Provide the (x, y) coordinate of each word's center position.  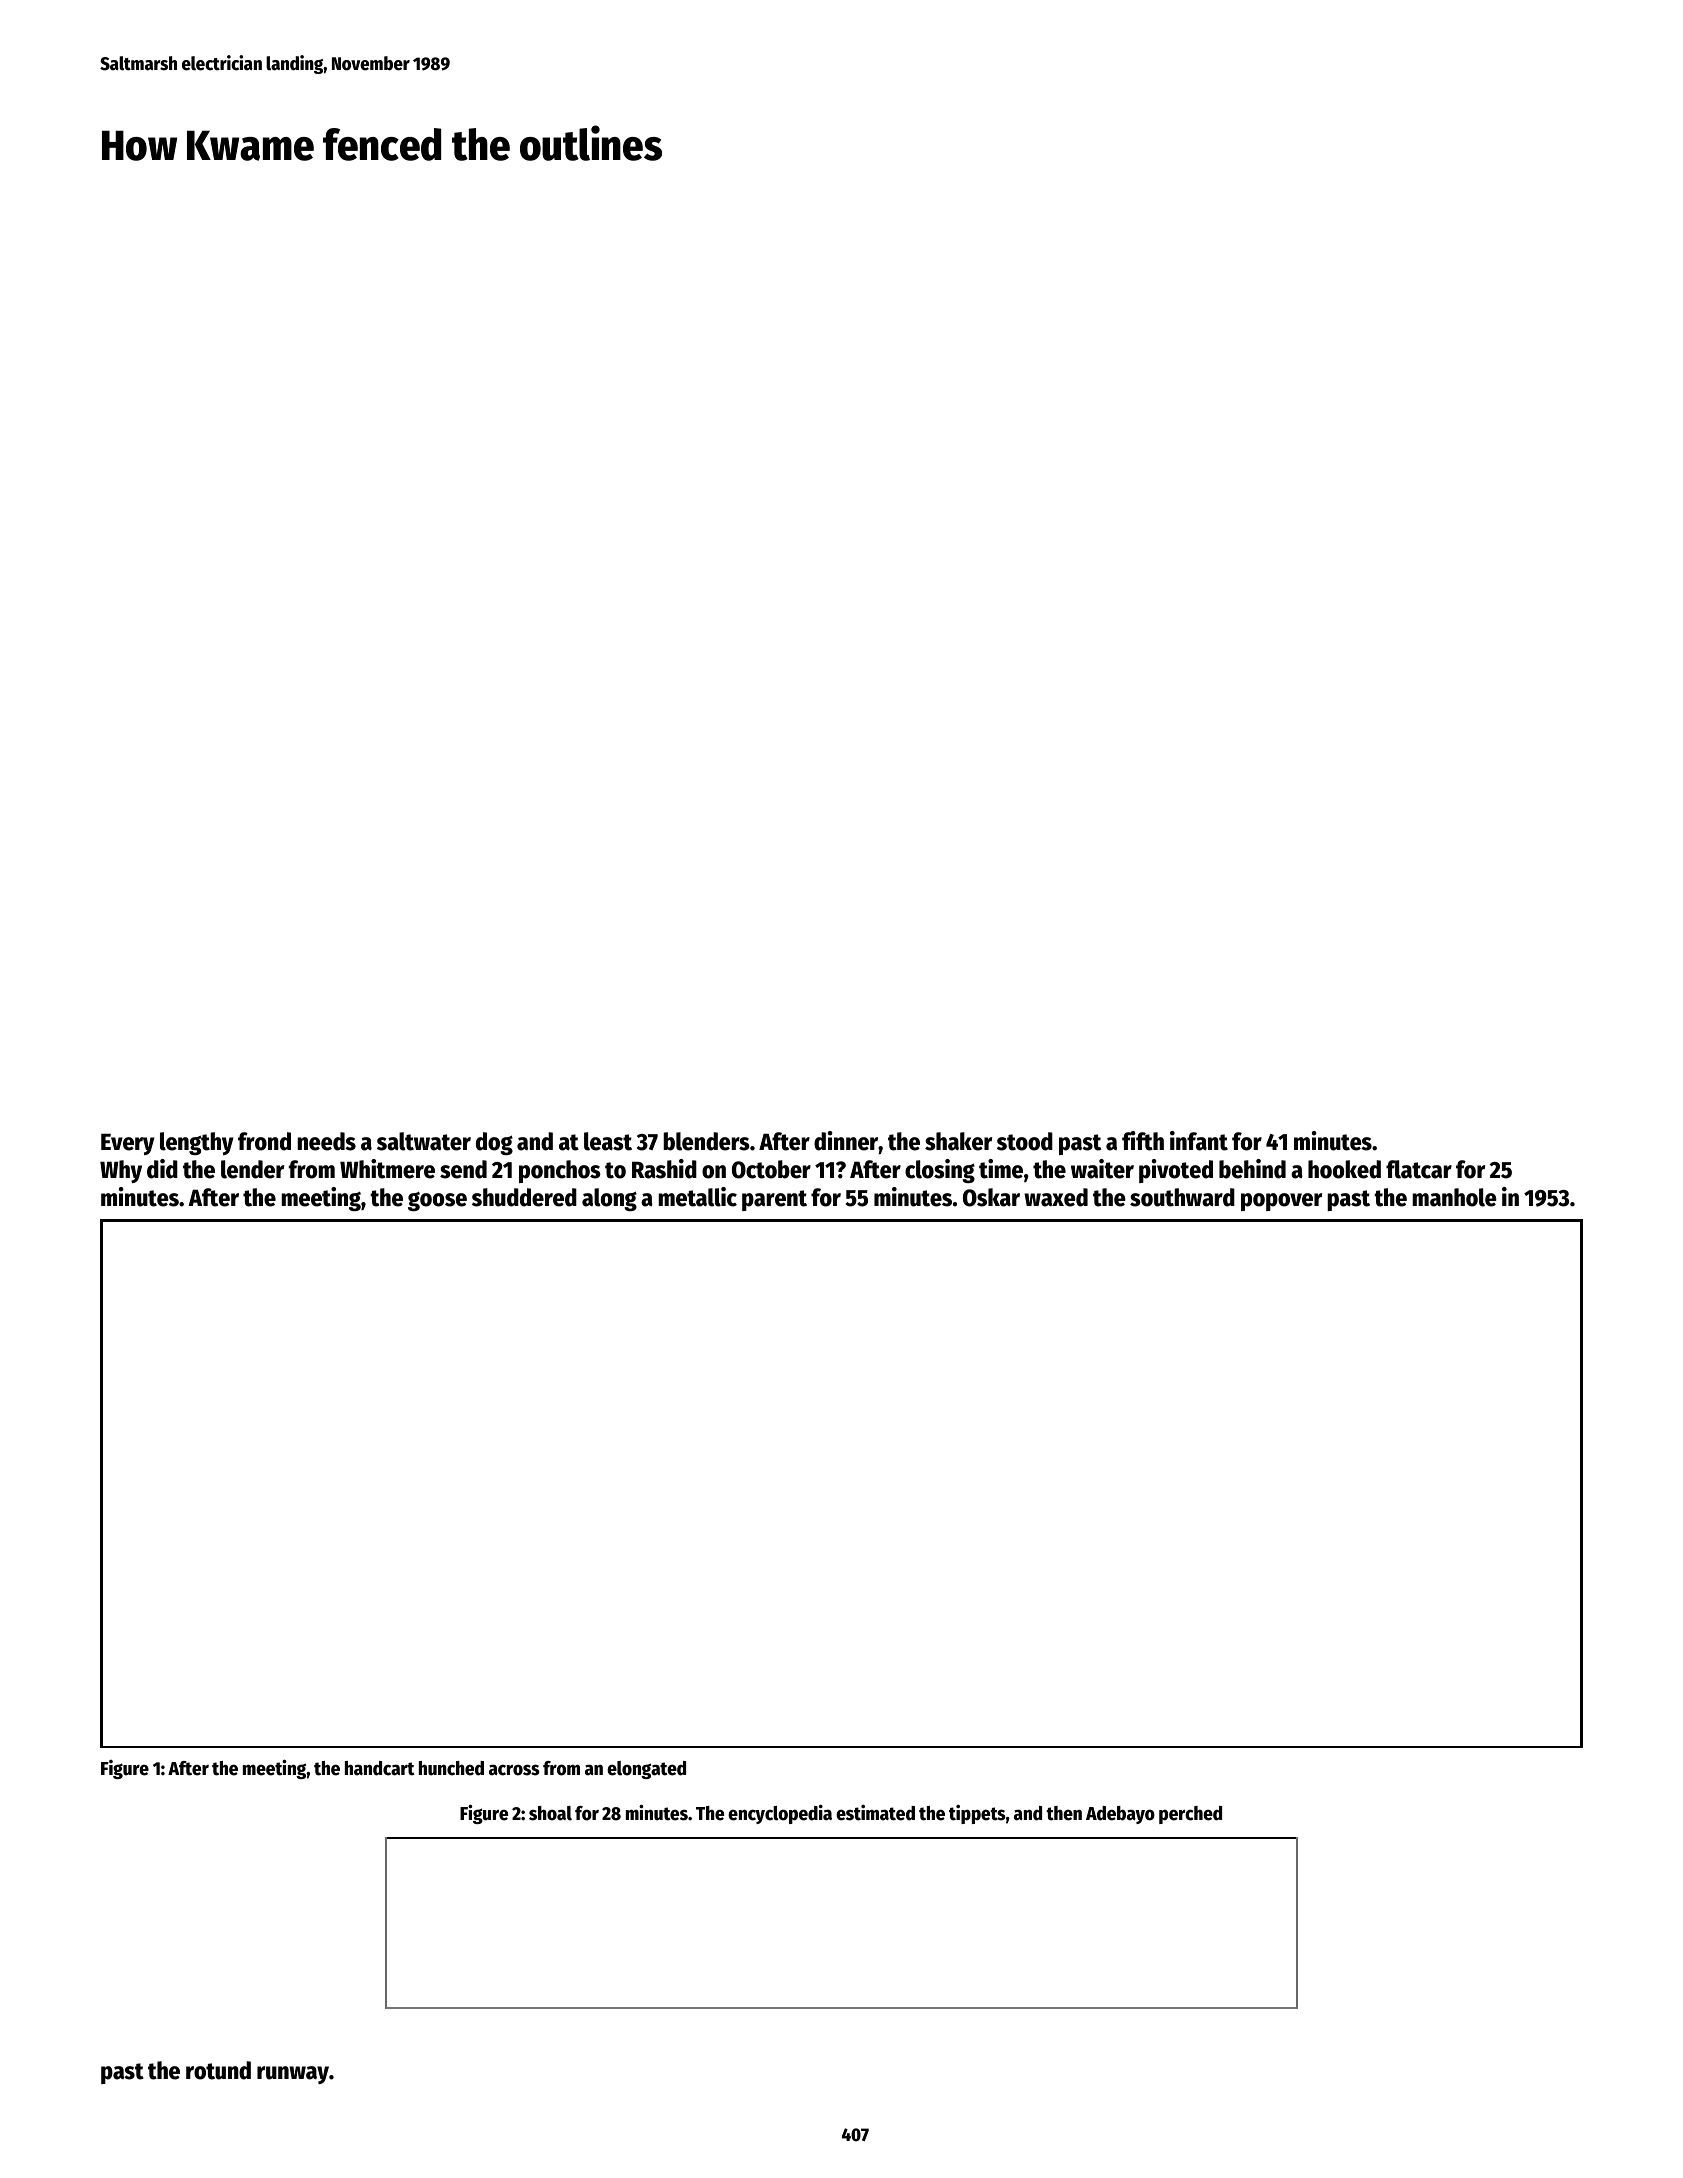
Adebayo (1120, 1815)
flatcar (1419, 1169)
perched (1190, 1815)
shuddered (524, 1197)
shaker (958, 1141)
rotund (218, 2070)
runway (293, 2075)
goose (437, 1201)
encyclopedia (780, 1814)
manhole (1454, 1197)
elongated (646, 1770)
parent (774, 1200)
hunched (451, 1768)
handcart (379, 1768)
